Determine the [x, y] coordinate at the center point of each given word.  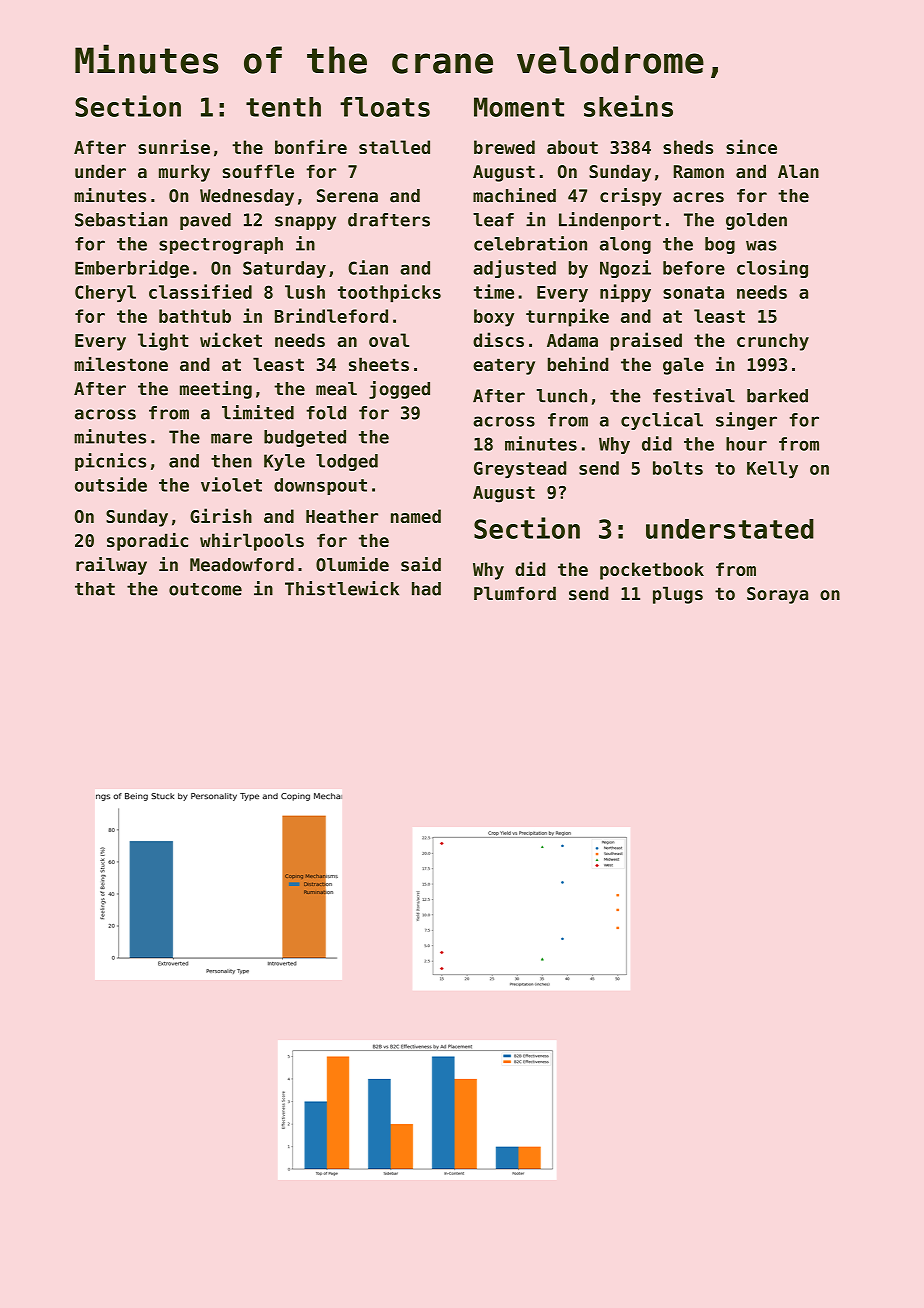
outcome [205, 589]
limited [258, 412]
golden [756, 221]
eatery [504, 366]
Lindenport [610, 221]
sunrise [174, 146]
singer [746, 421]
